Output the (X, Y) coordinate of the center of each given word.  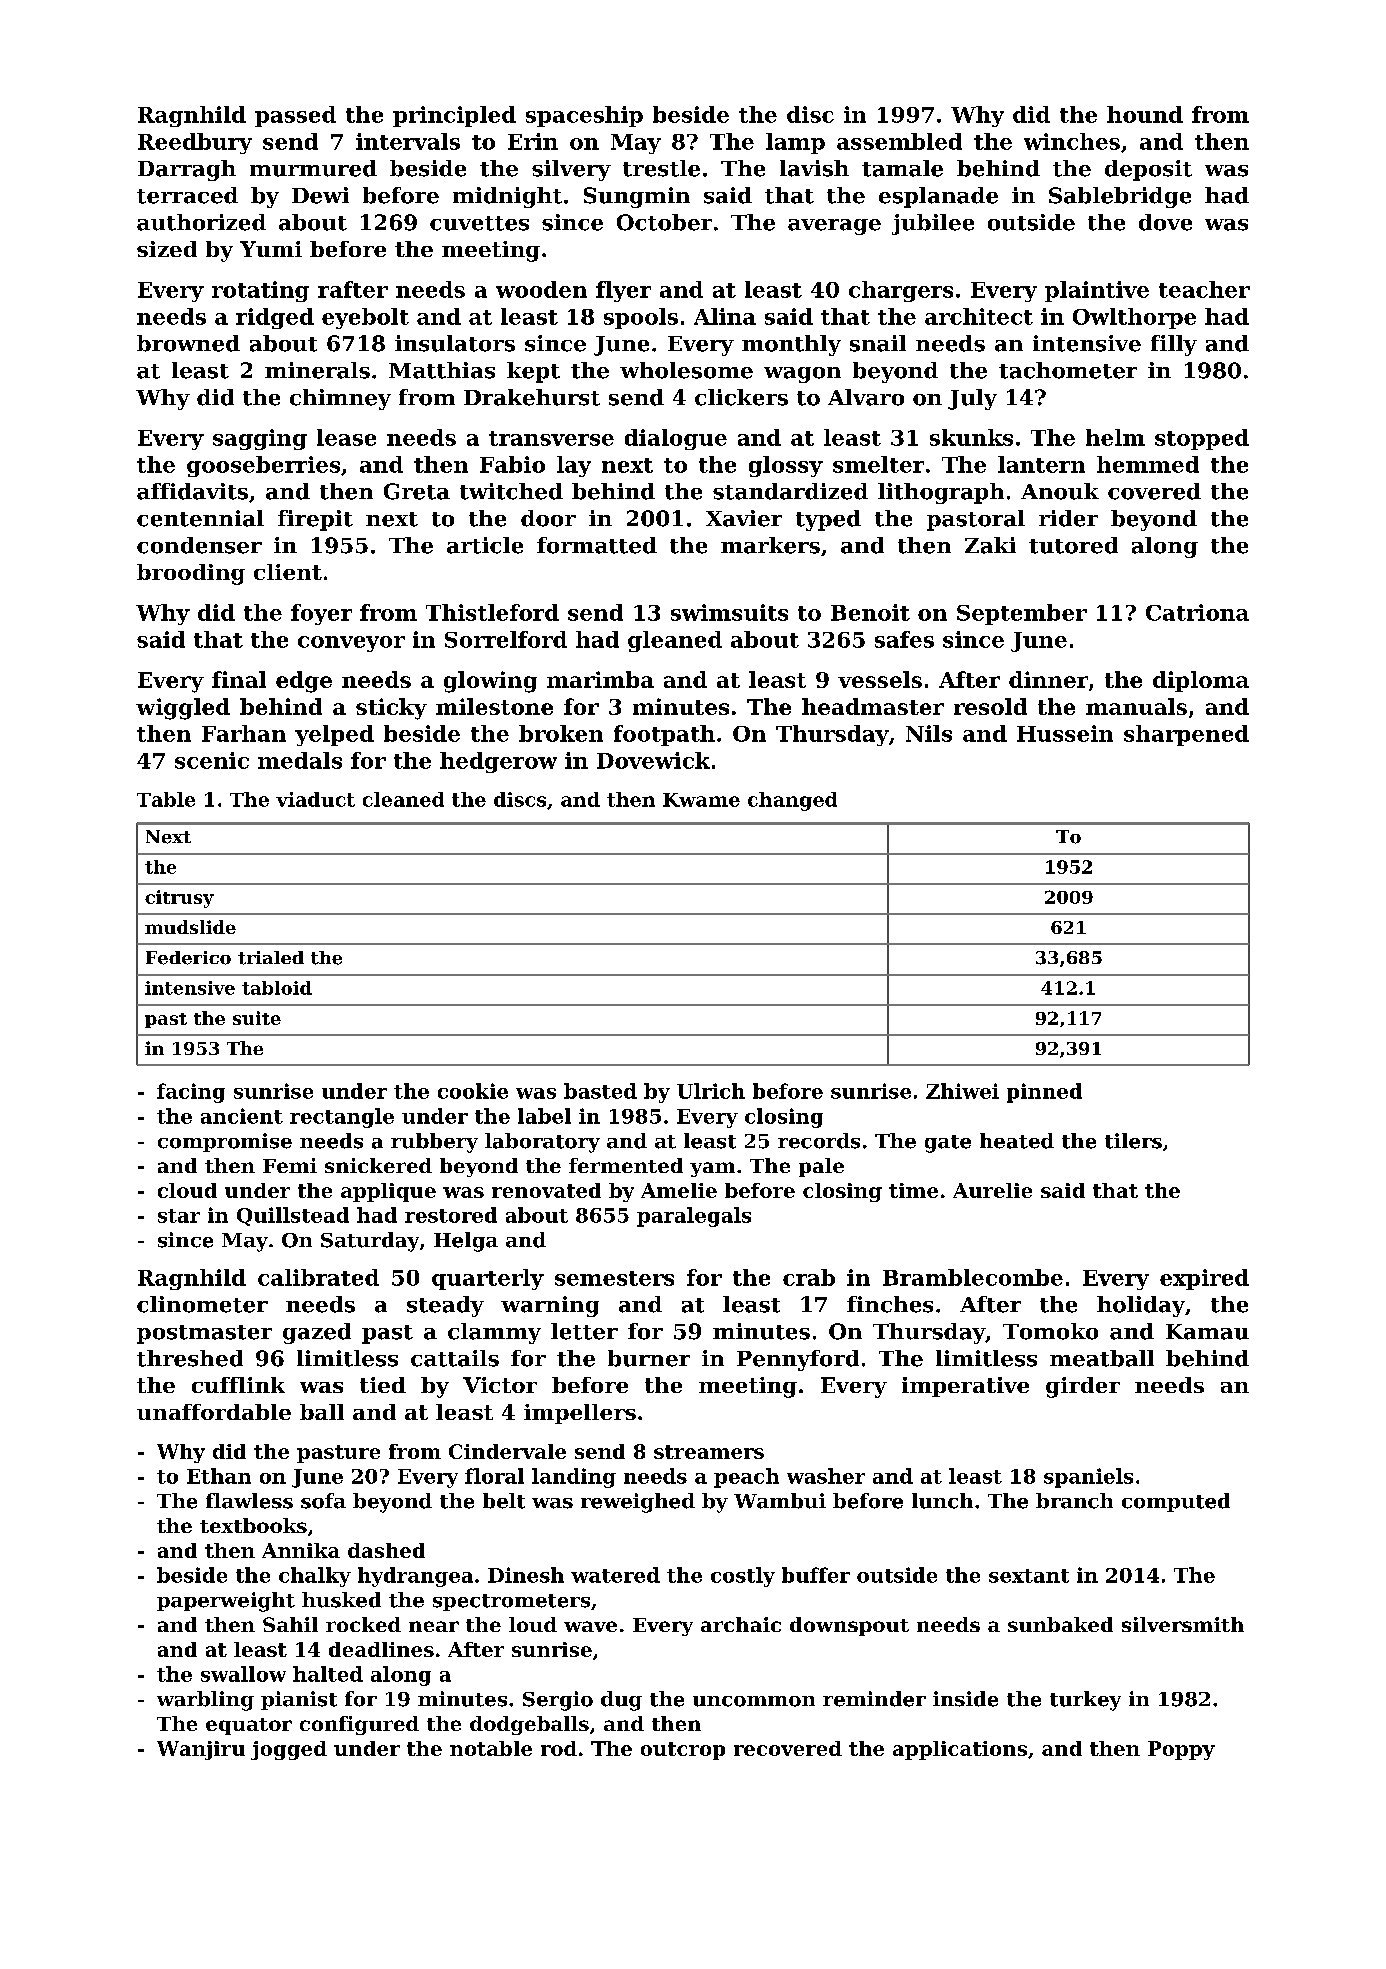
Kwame (701, 800)
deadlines (381, 1649)
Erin (533, 141)
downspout (849, 1626)
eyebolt (365, 318)
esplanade (938, 197)
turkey (1085, 1701)
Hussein (1065, 733)
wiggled (183, 709)
